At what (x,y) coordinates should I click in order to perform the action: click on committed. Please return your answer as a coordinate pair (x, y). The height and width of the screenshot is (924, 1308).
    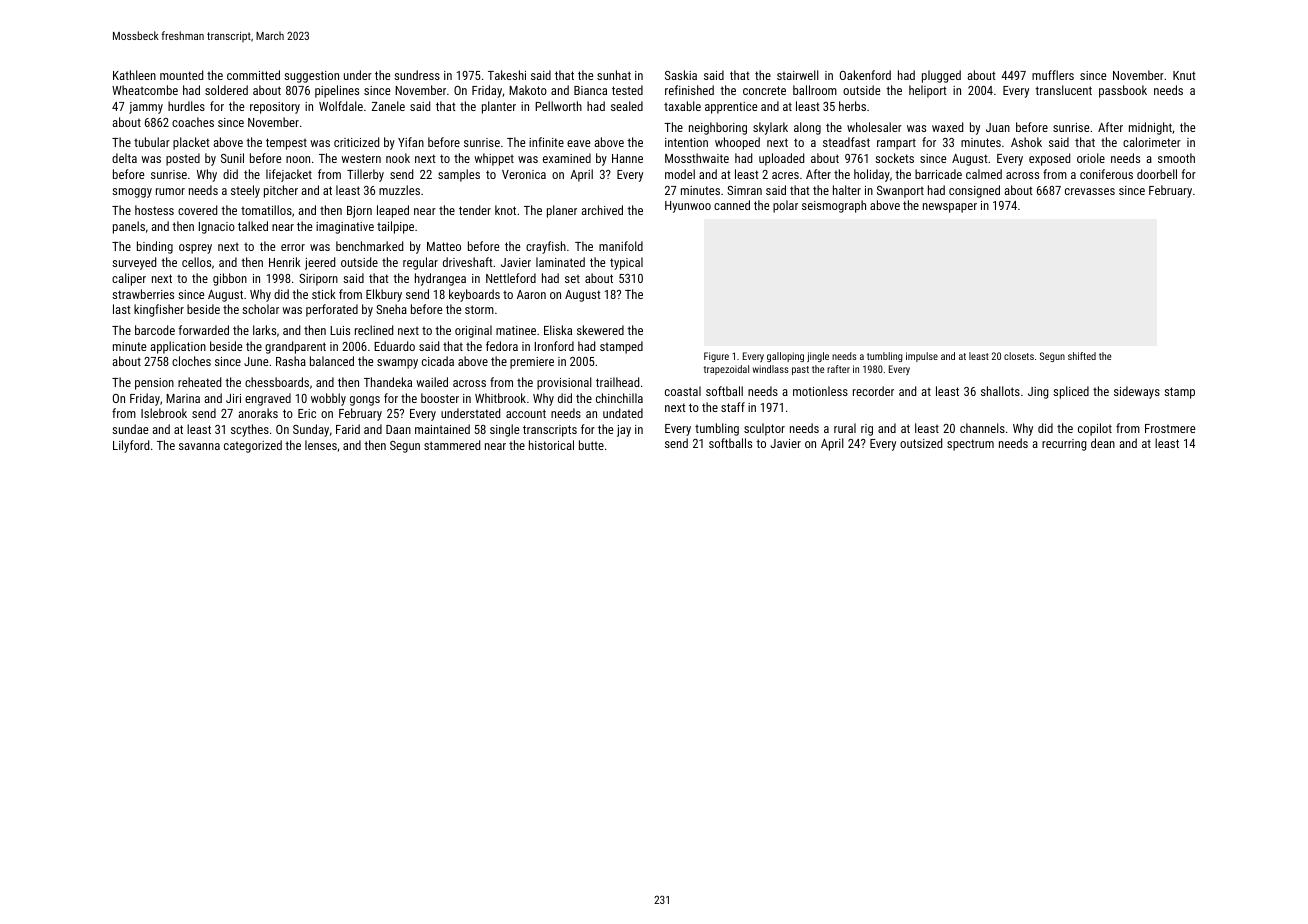
    Looking at the image, I should click on (253, 75).
